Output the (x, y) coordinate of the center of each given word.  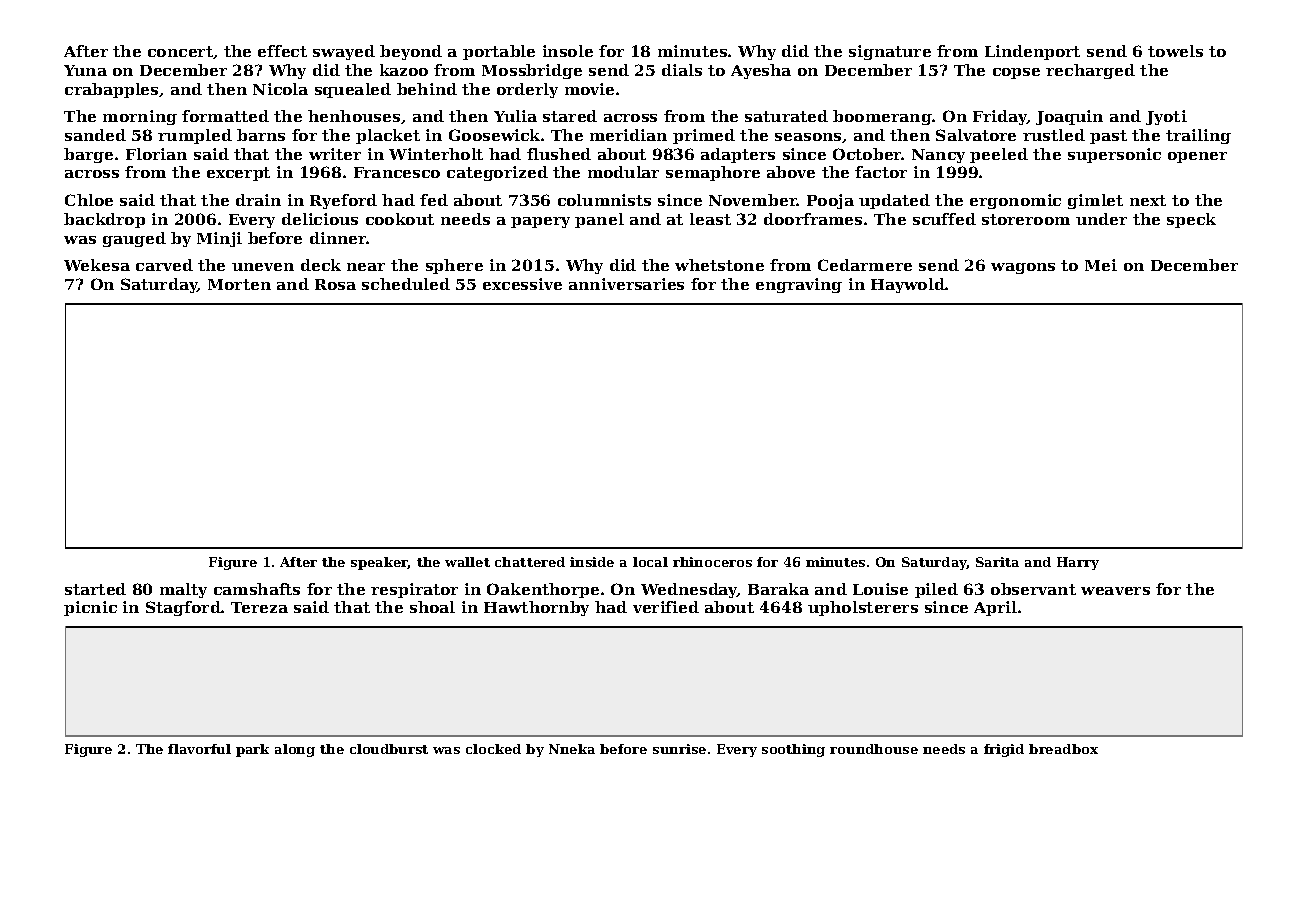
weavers (1115, 591)
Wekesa (97, 265)
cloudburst (389, 749)
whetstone (719, 265)
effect (282, 51)
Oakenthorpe (543, 590)
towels (1175, 51)
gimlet (1095, 201)
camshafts (257, 589)
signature (890, 52)
